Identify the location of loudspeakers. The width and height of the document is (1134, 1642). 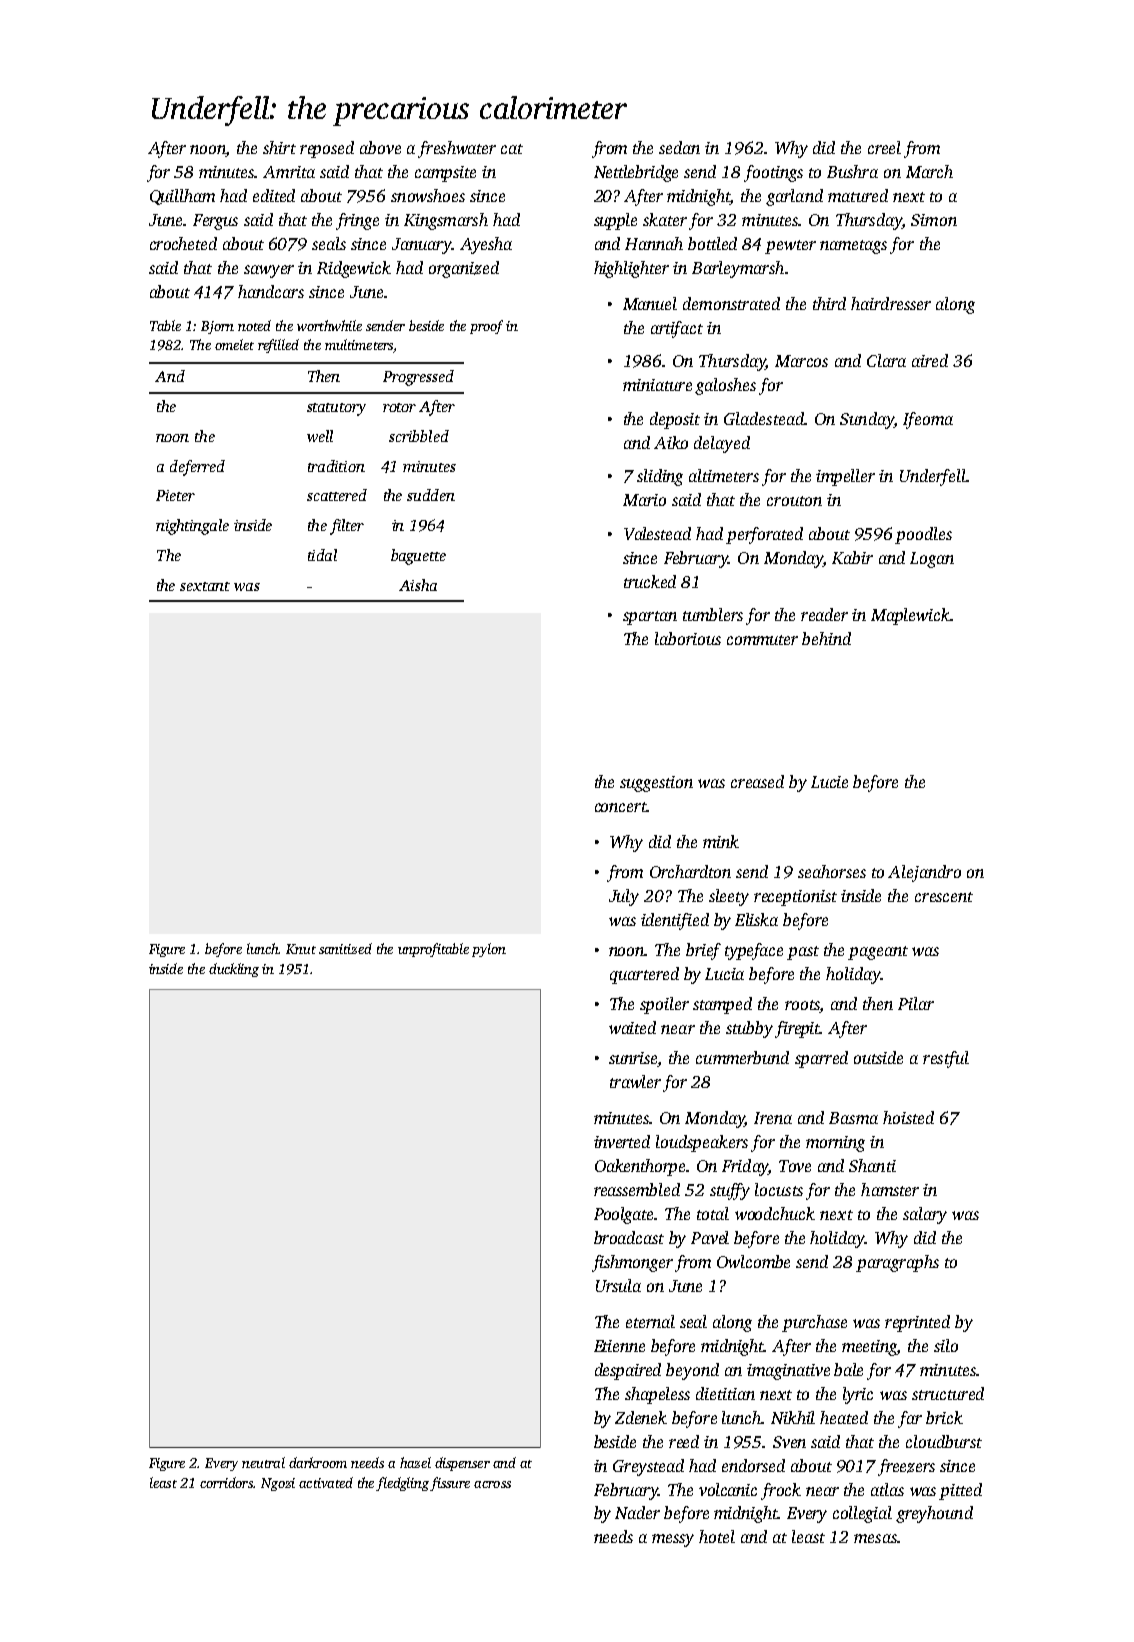
(702, 1143).
